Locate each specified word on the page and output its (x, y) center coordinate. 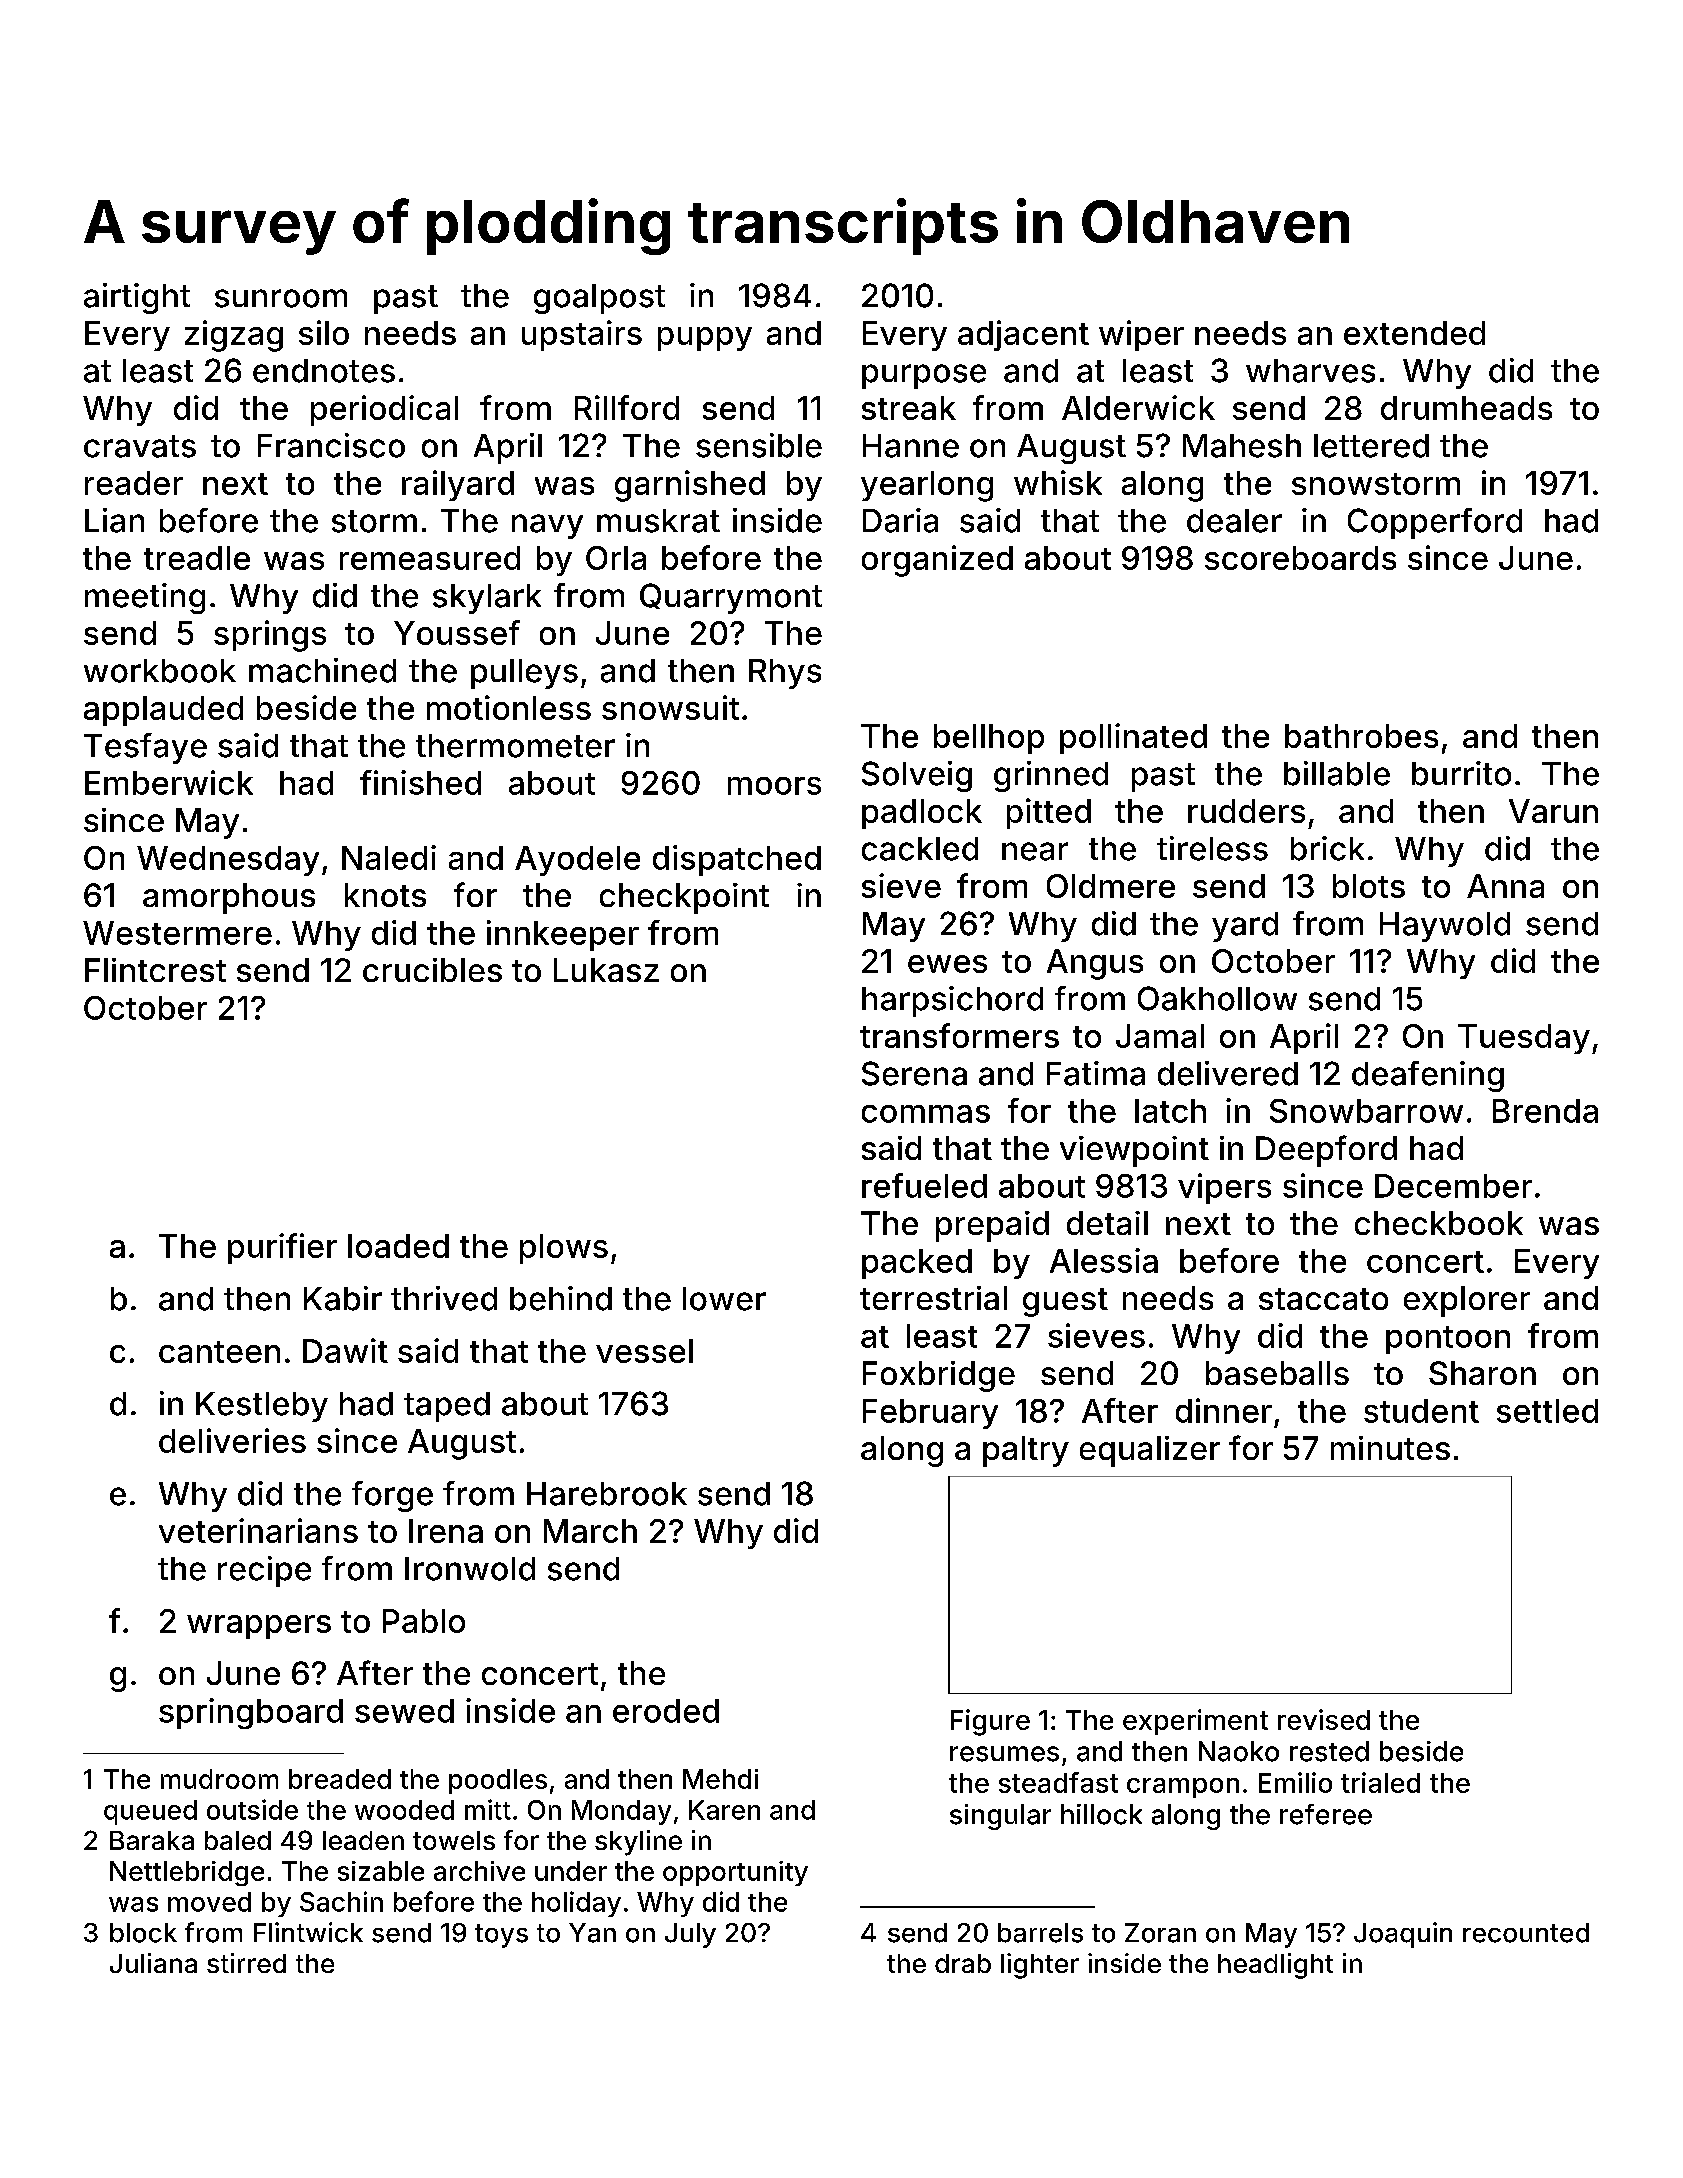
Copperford (1435, 523)
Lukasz (606, 970)
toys (501, 1936)
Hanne (911, 446)
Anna (1505, 886)
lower (724, 1299)
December (1453, 1186)
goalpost (599, 299)
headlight (1275, 1966)
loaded (398, 1246)
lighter (1040, 1966)
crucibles (432, 970)
